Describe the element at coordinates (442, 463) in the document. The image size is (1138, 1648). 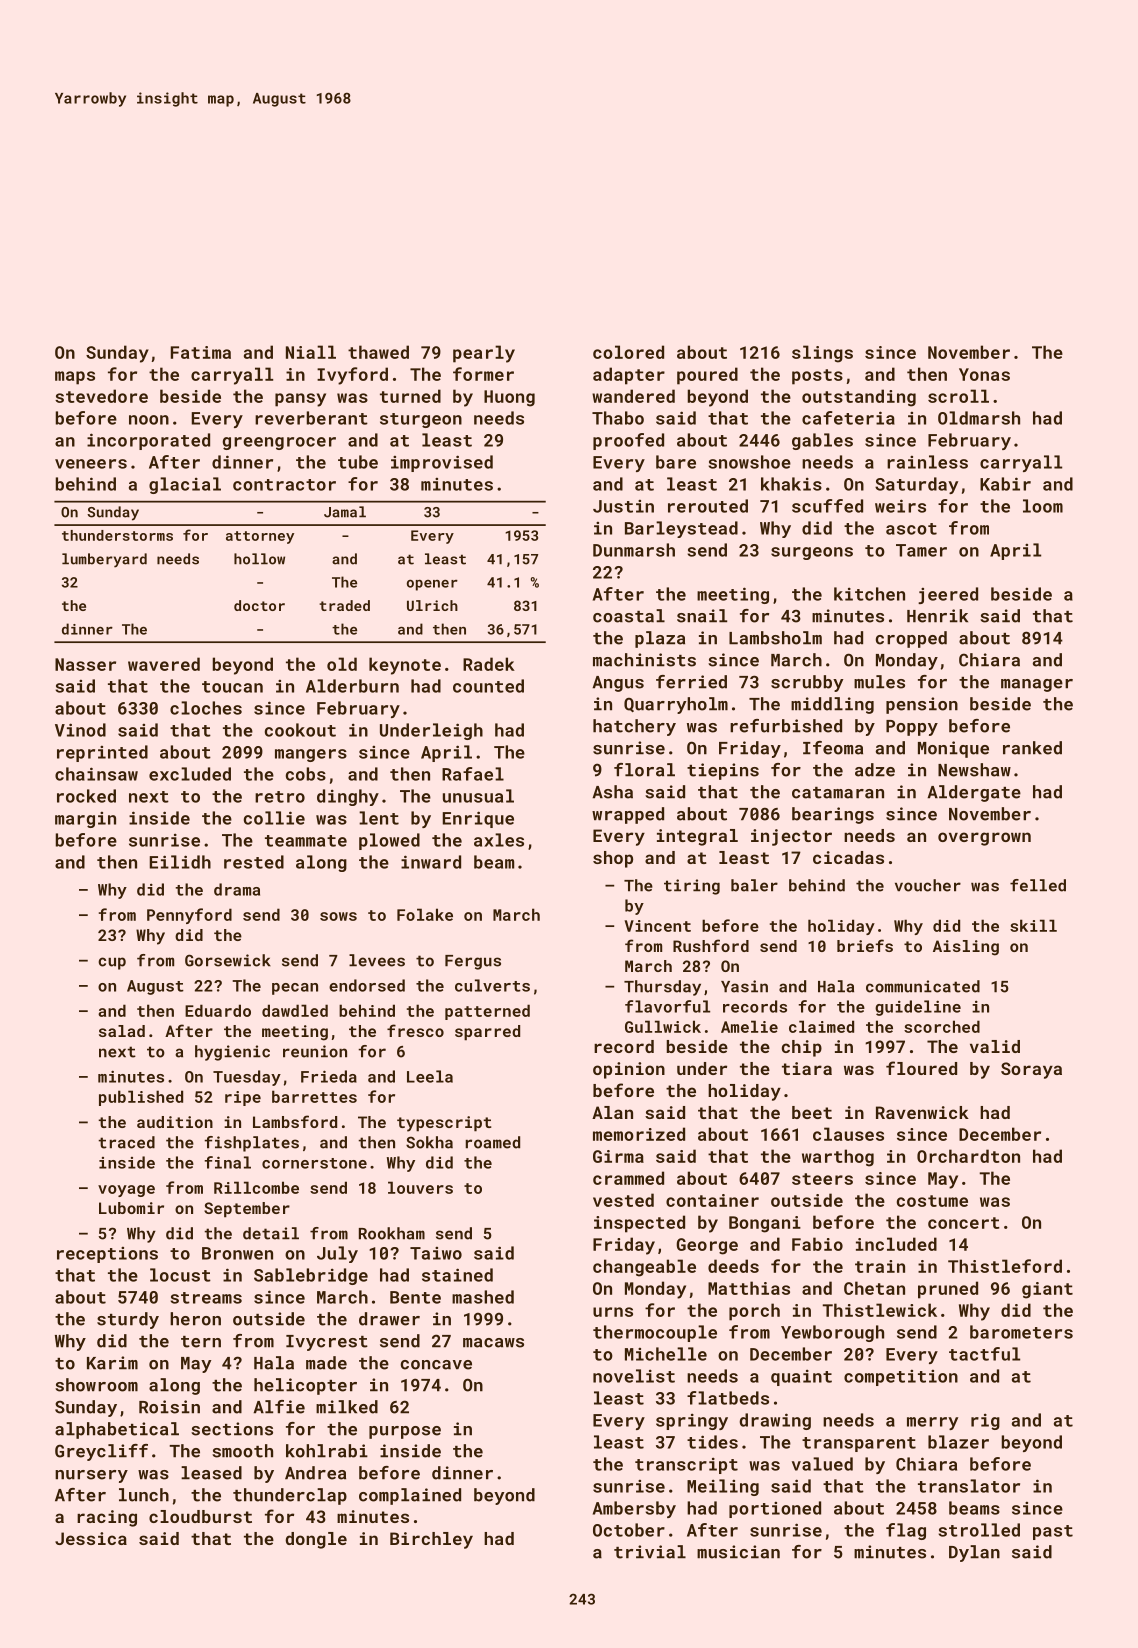
I see `improvised` at that location.
